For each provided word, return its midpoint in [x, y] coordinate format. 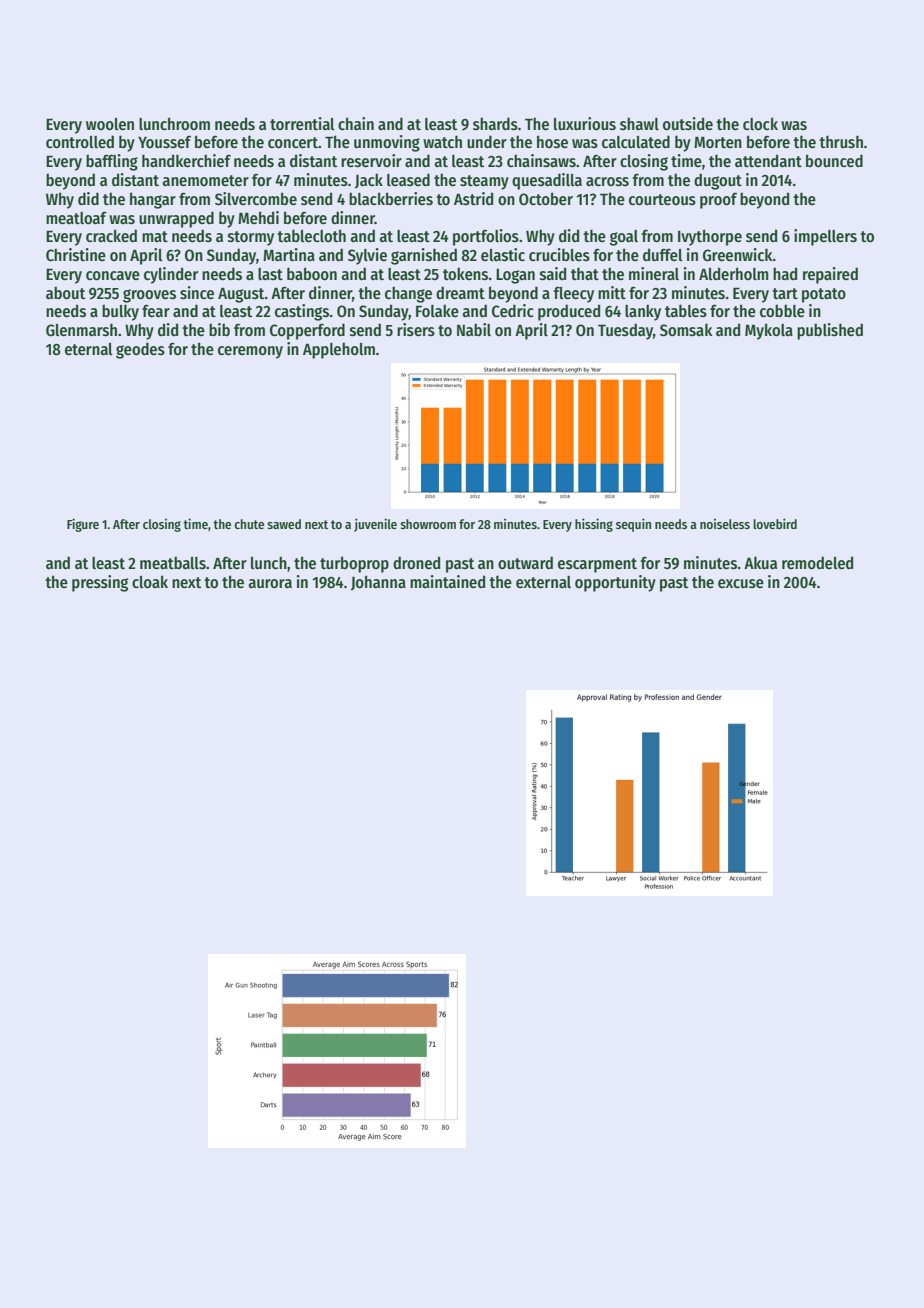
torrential [302, 123]
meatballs [173, 563]
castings [302, 312]
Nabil [474, 329]
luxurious [585, 124]
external [543, 582]
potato [824, 295]
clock [760, 123]
